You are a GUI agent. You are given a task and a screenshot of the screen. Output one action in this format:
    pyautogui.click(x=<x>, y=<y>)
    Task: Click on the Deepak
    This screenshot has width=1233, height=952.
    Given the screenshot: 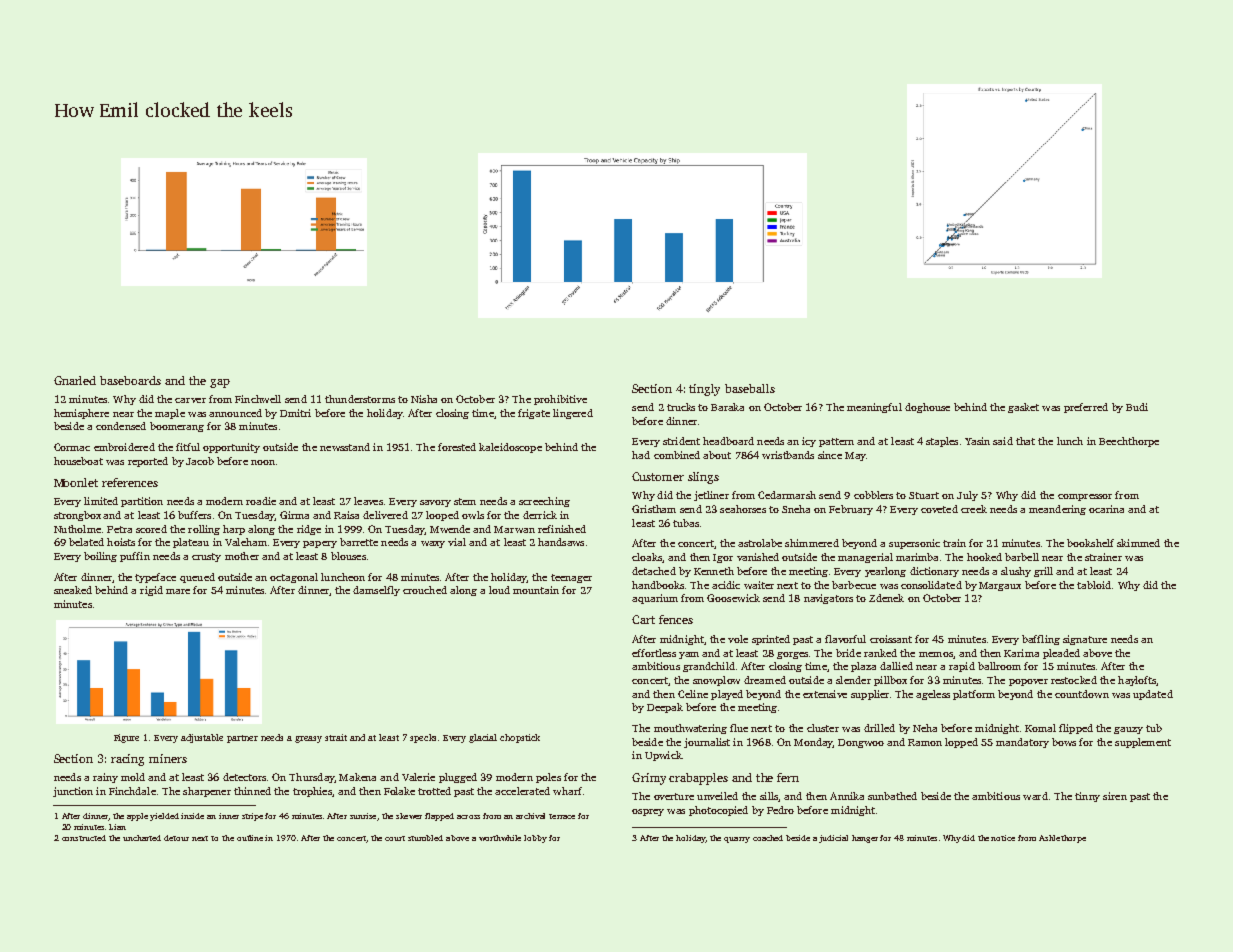 What is the action you would take?
    pyautogui.click(x=665, y=708)
